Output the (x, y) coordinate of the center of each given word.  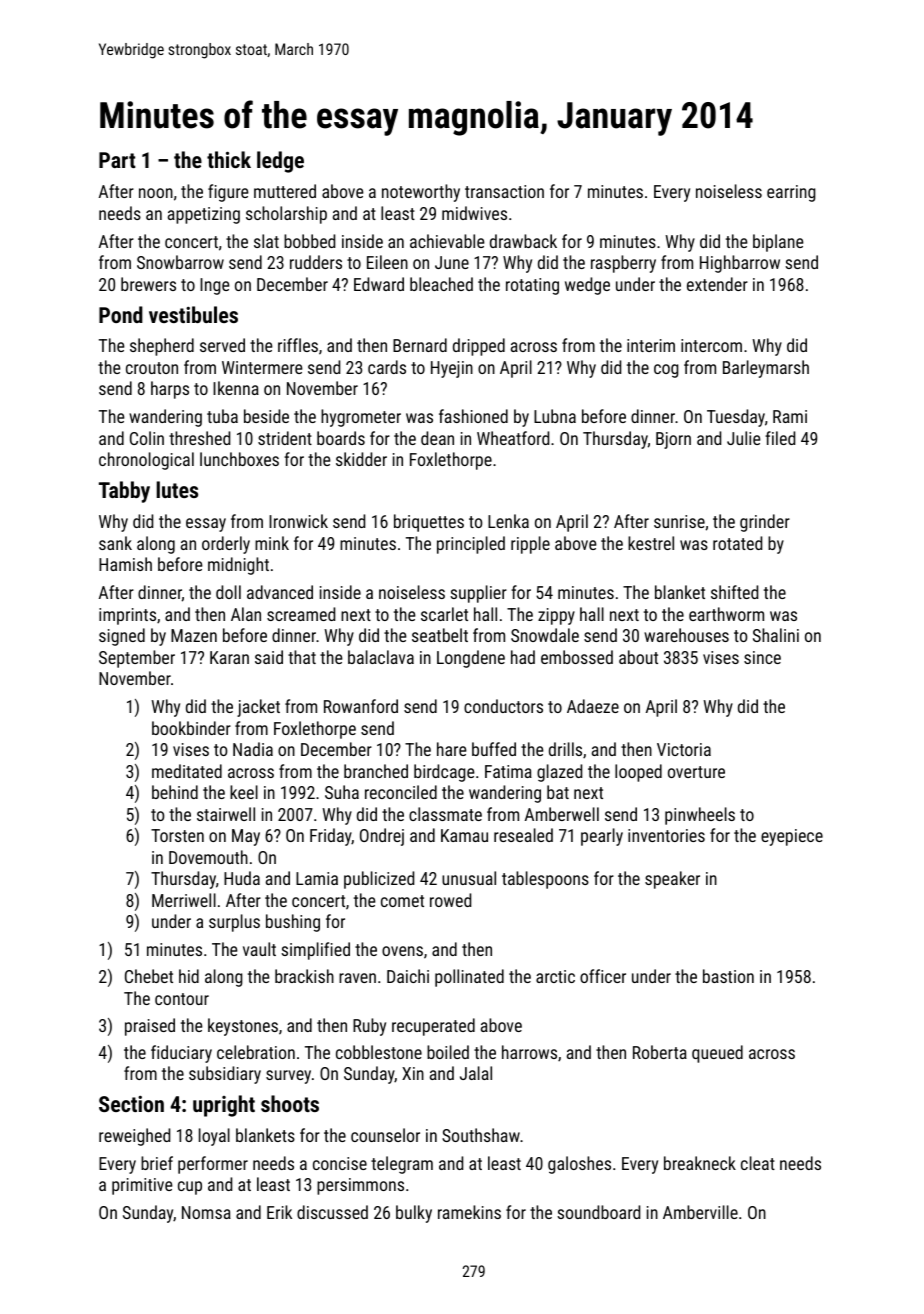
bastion (728, 976)
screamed (301, 614)
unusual (469, 878)
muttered (285, 191)
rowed (450, 900)
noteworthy (421, 193)
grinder (765, 523)
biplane (778, 243)
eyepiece (792, 837)
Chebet (149, 976)
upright (224, 1106)
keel (244, 792)
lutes (177, 489)
